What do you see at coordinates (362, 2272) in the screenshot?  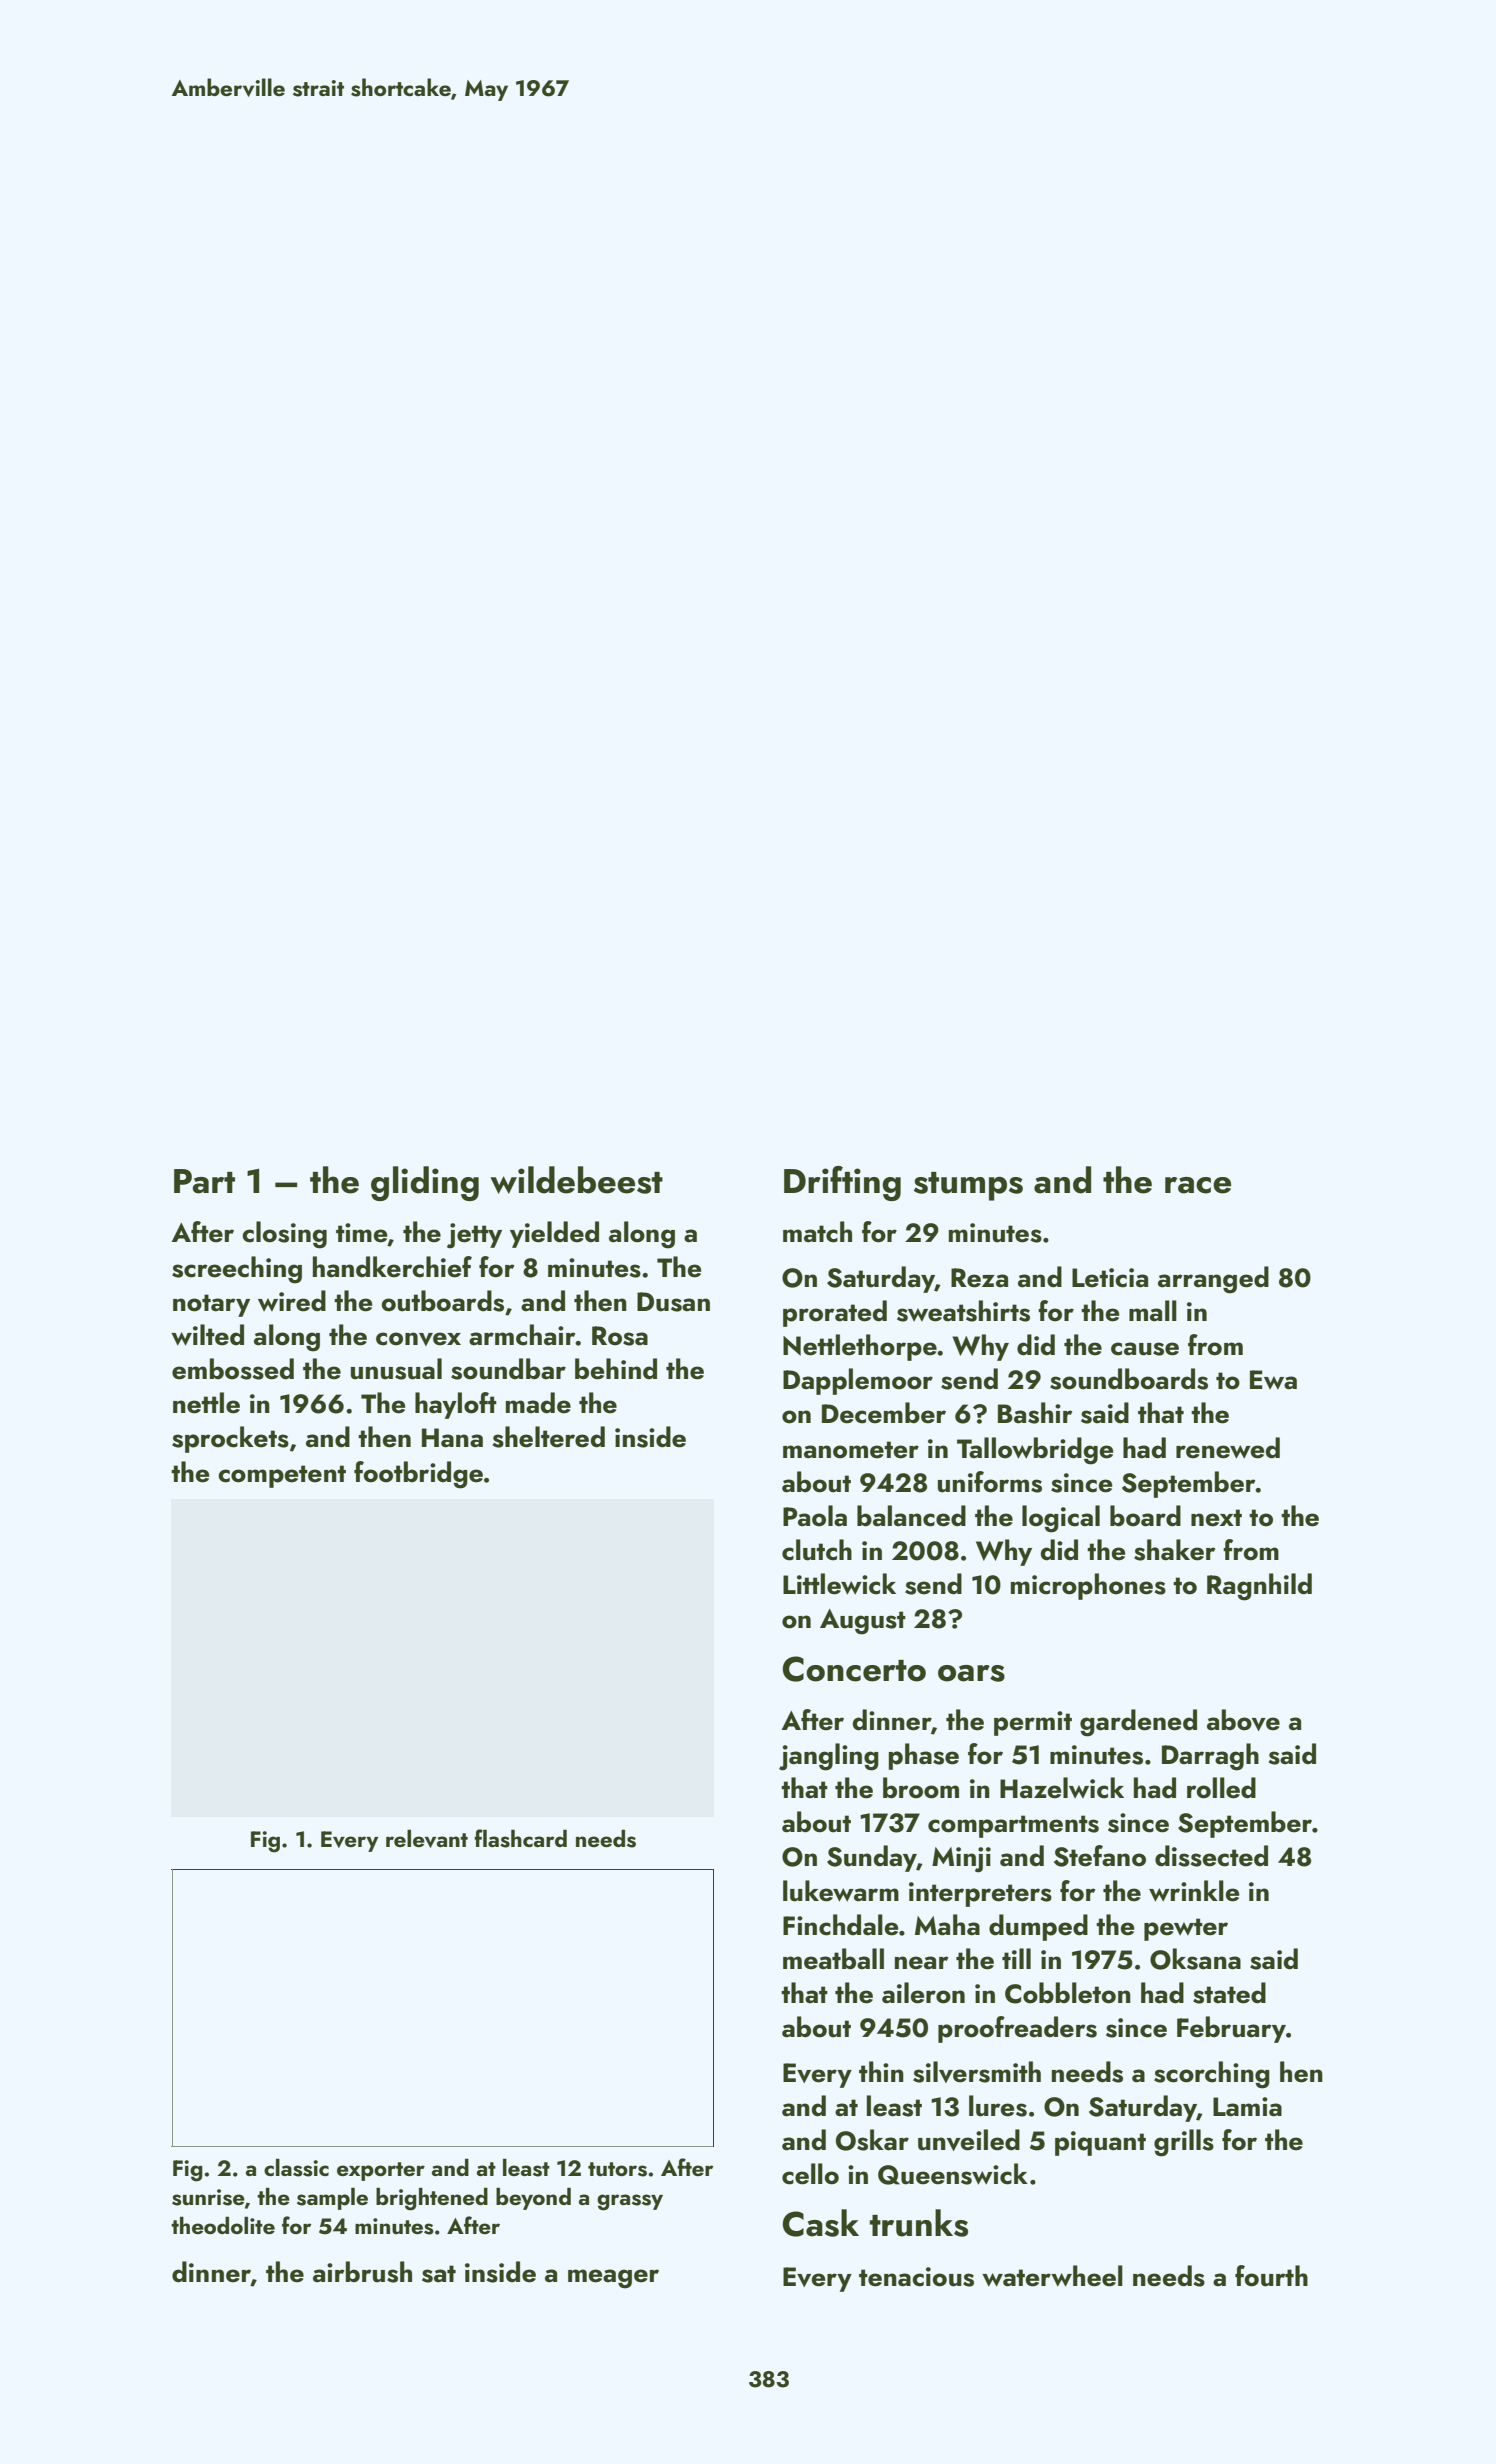 I see `airbrush` at bounding box center [362, 2272].
